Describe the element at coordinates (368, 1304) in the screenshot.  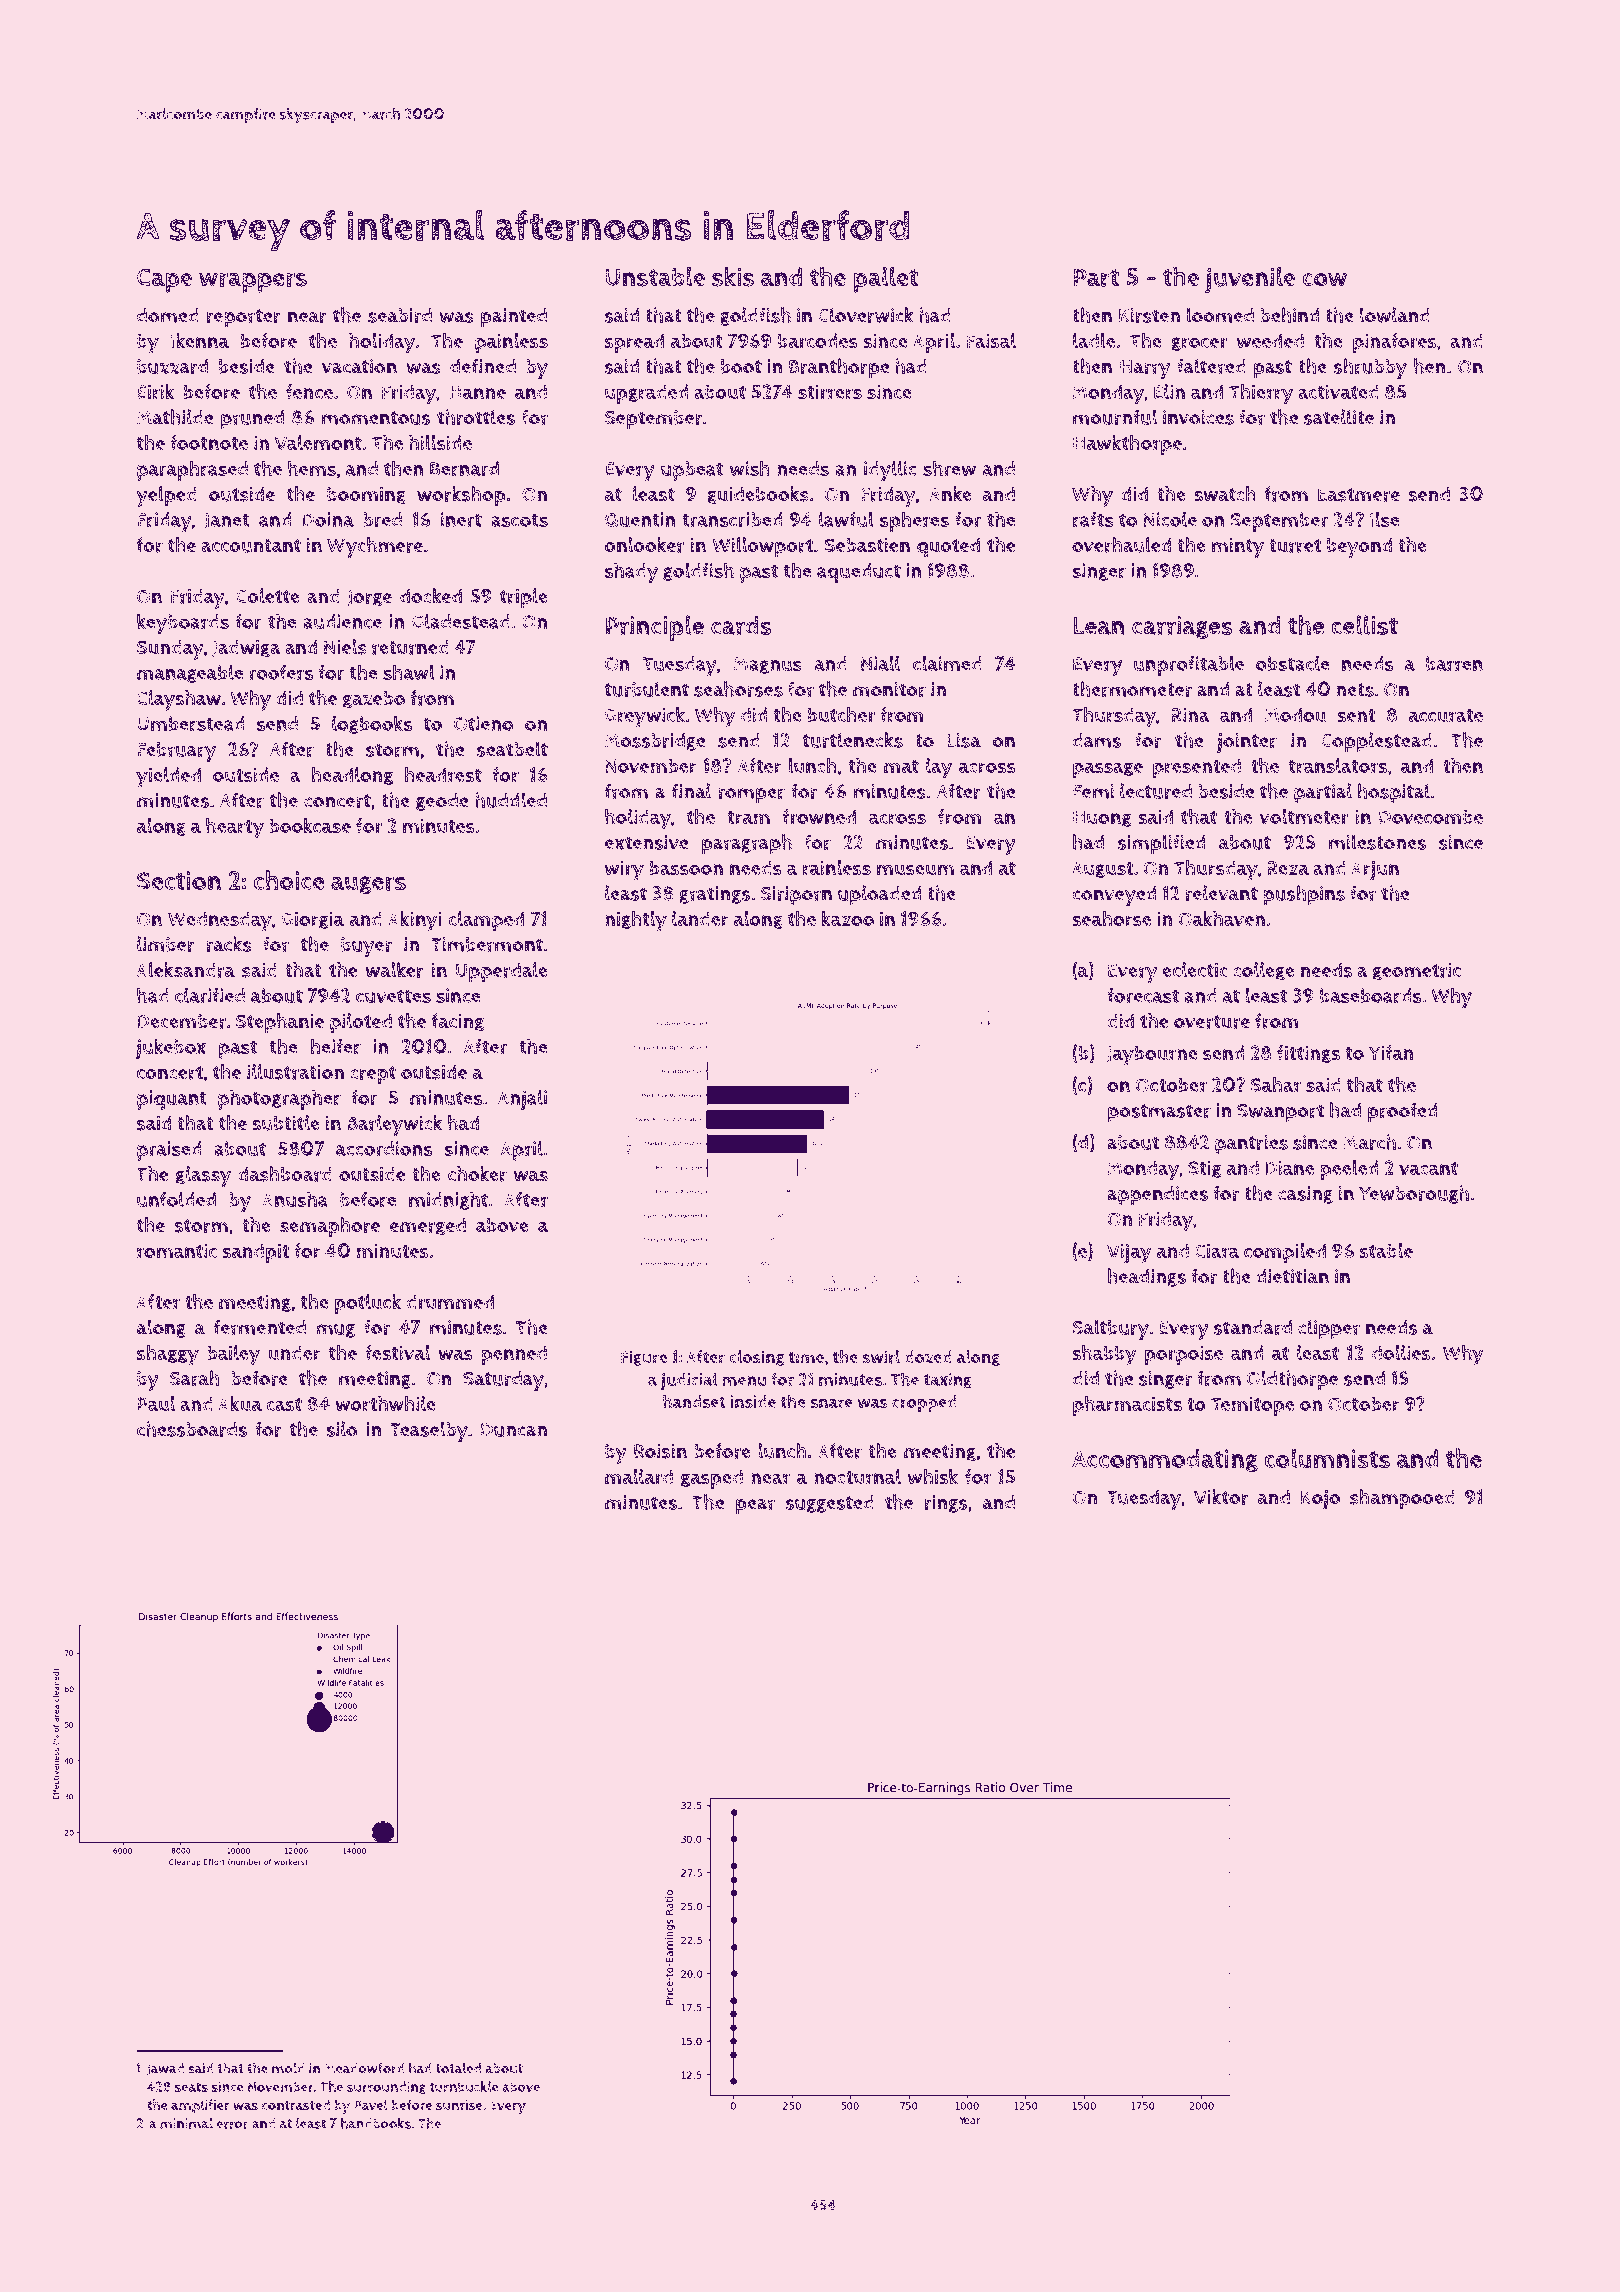
I see `potluck` at that location.
